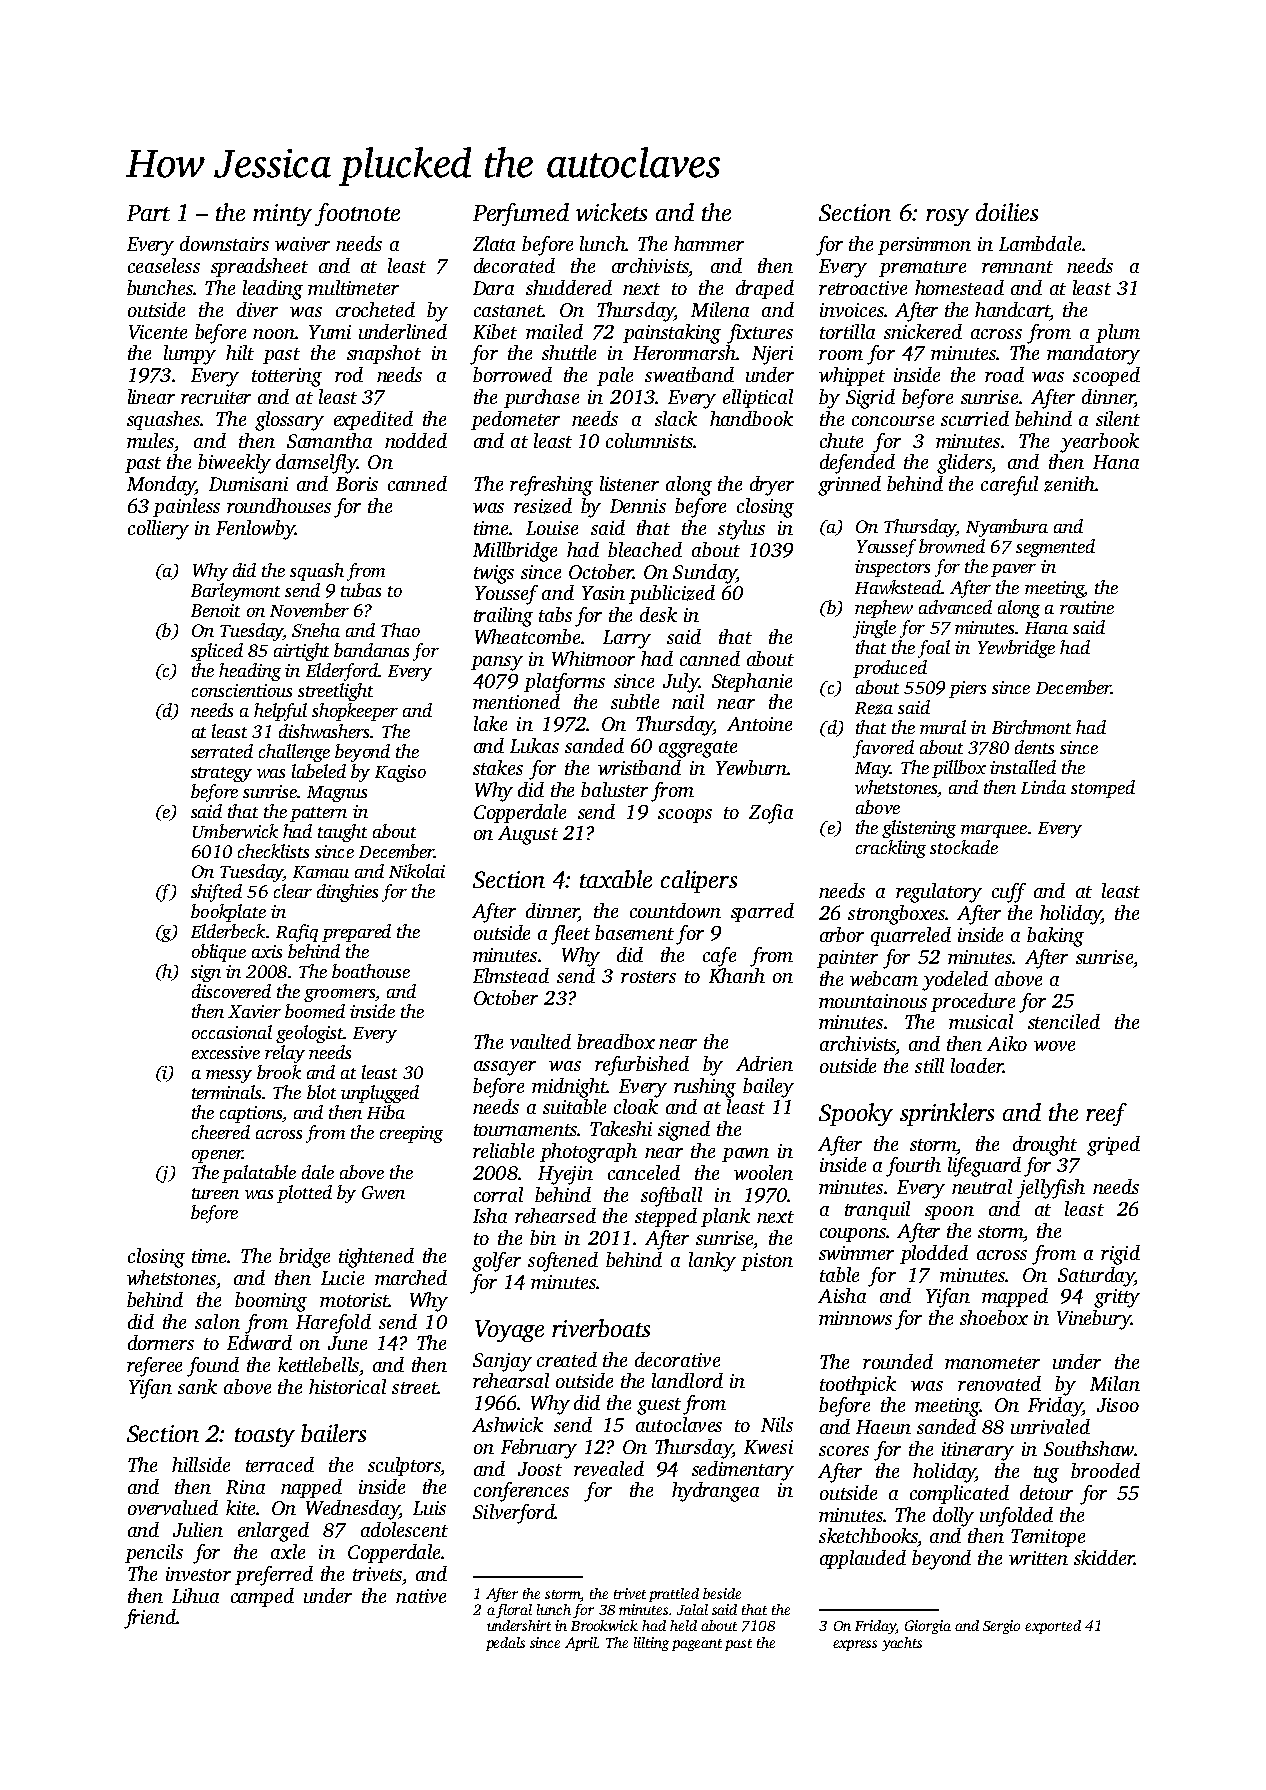 This document has height=1790, width=1266. I want to click on golfer, so click(496, 1262).
